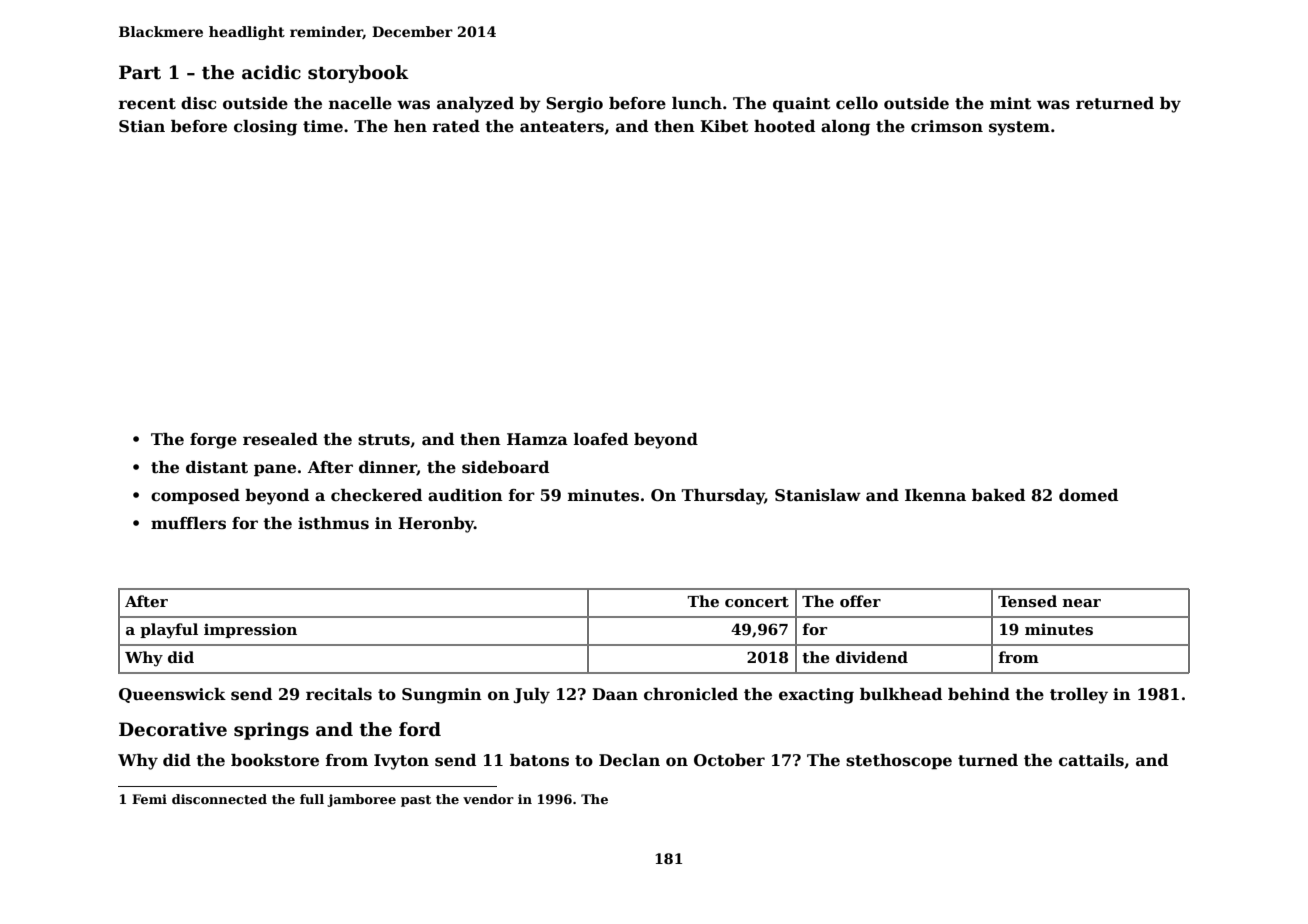  I want to click on past, so click(416, 801).
